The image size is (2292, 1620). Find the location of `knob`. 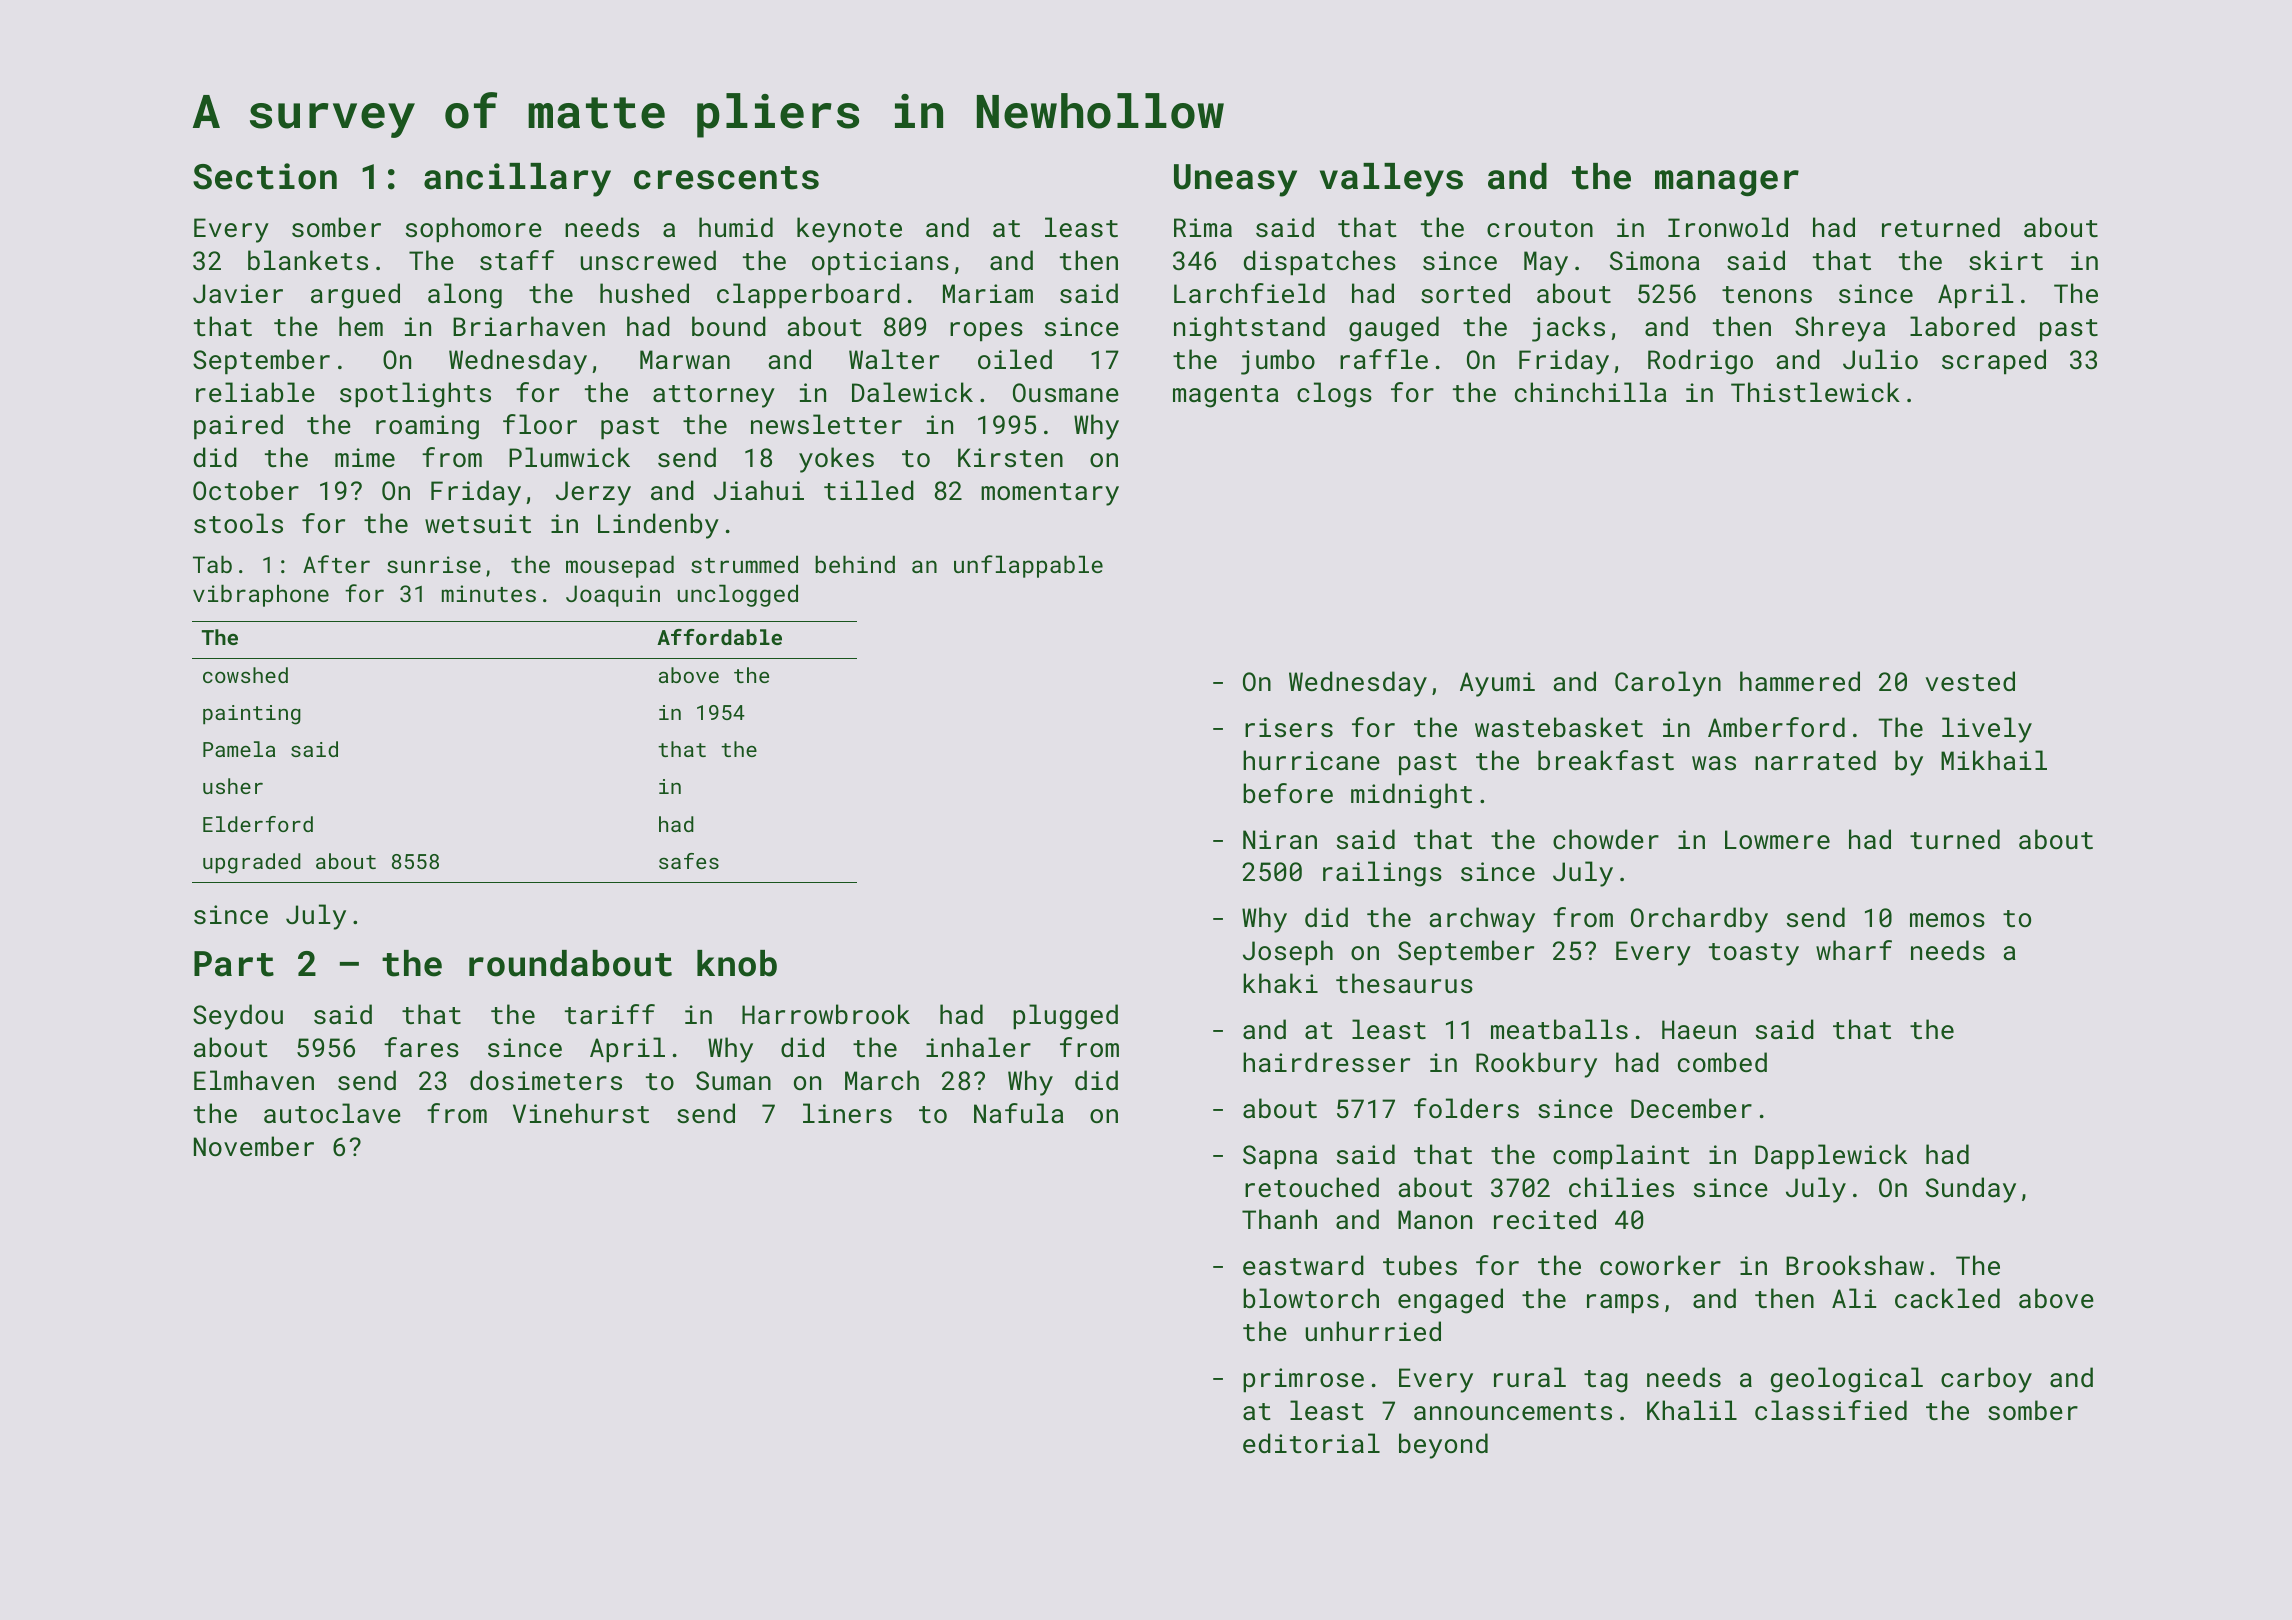

knob is located at coordinates (737, 963).
